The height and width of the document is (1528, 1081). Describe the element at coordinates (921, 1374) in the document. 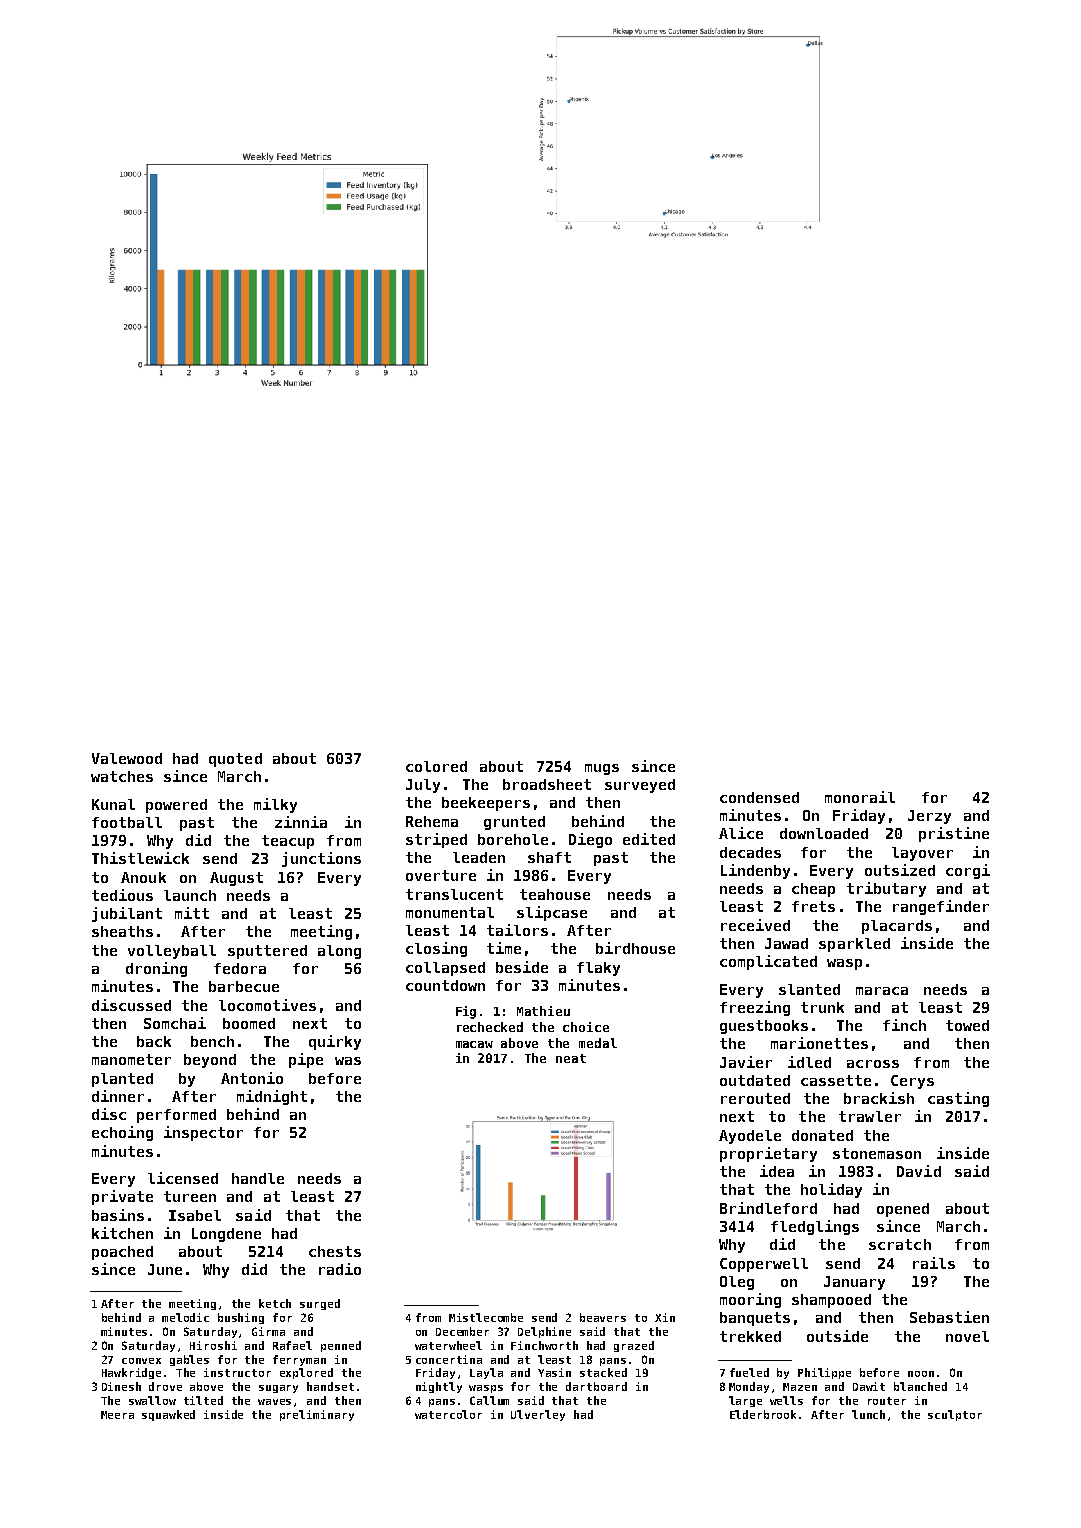

I see `noon` at that location.
